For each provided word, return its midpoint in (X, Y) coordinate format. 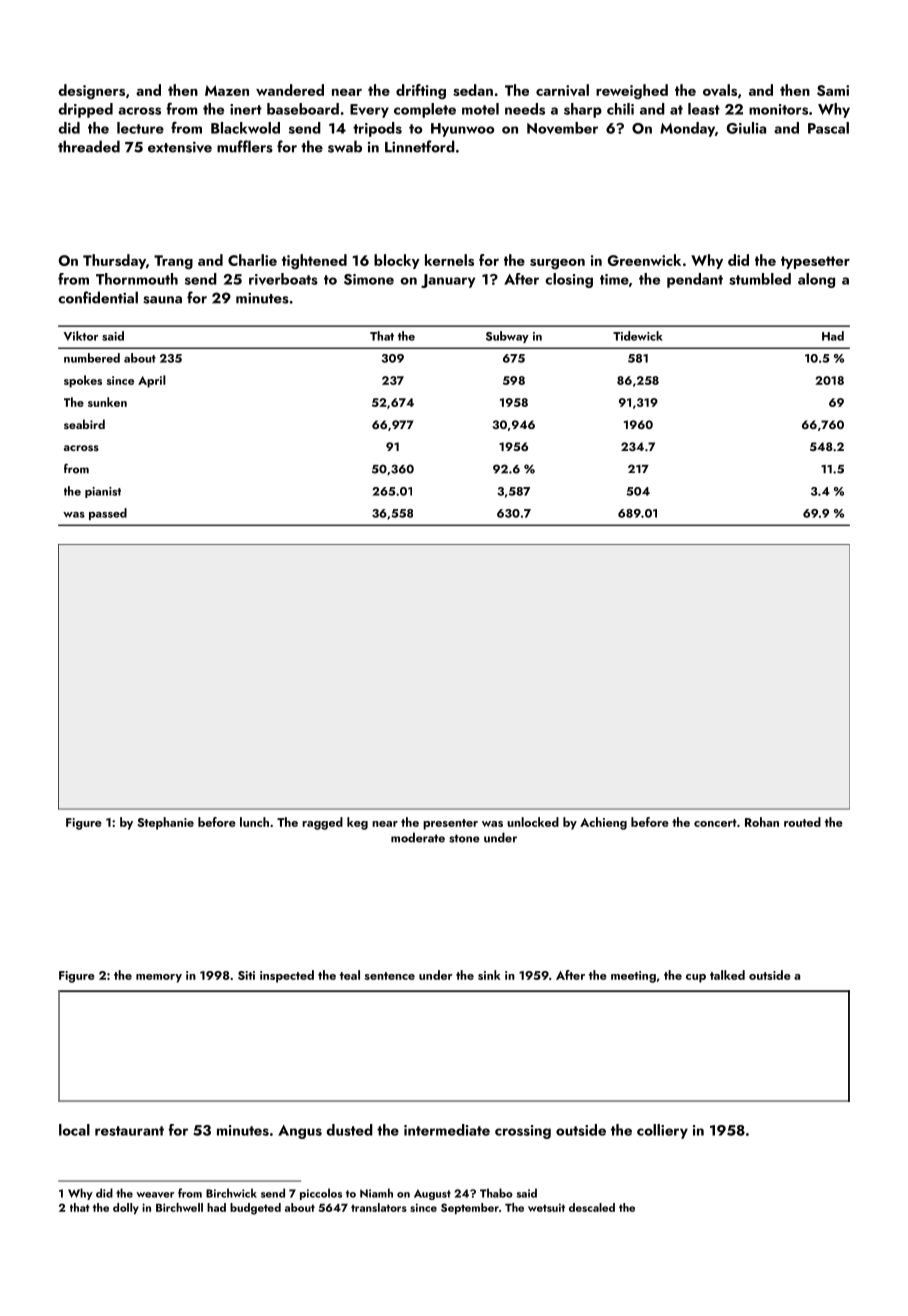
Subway (507, 337)
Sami (833, 90)
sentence (390, 976)
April (152, 381)
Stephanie (166, 823)
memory (159, 978)
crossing (523, 1132)
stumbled (760, 279)
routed (802, 822)
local (74, 1130)
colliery (662, 1131)
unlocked (533, 822)
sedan (473, 90)
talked (727, 975)
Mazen (227, 90)
